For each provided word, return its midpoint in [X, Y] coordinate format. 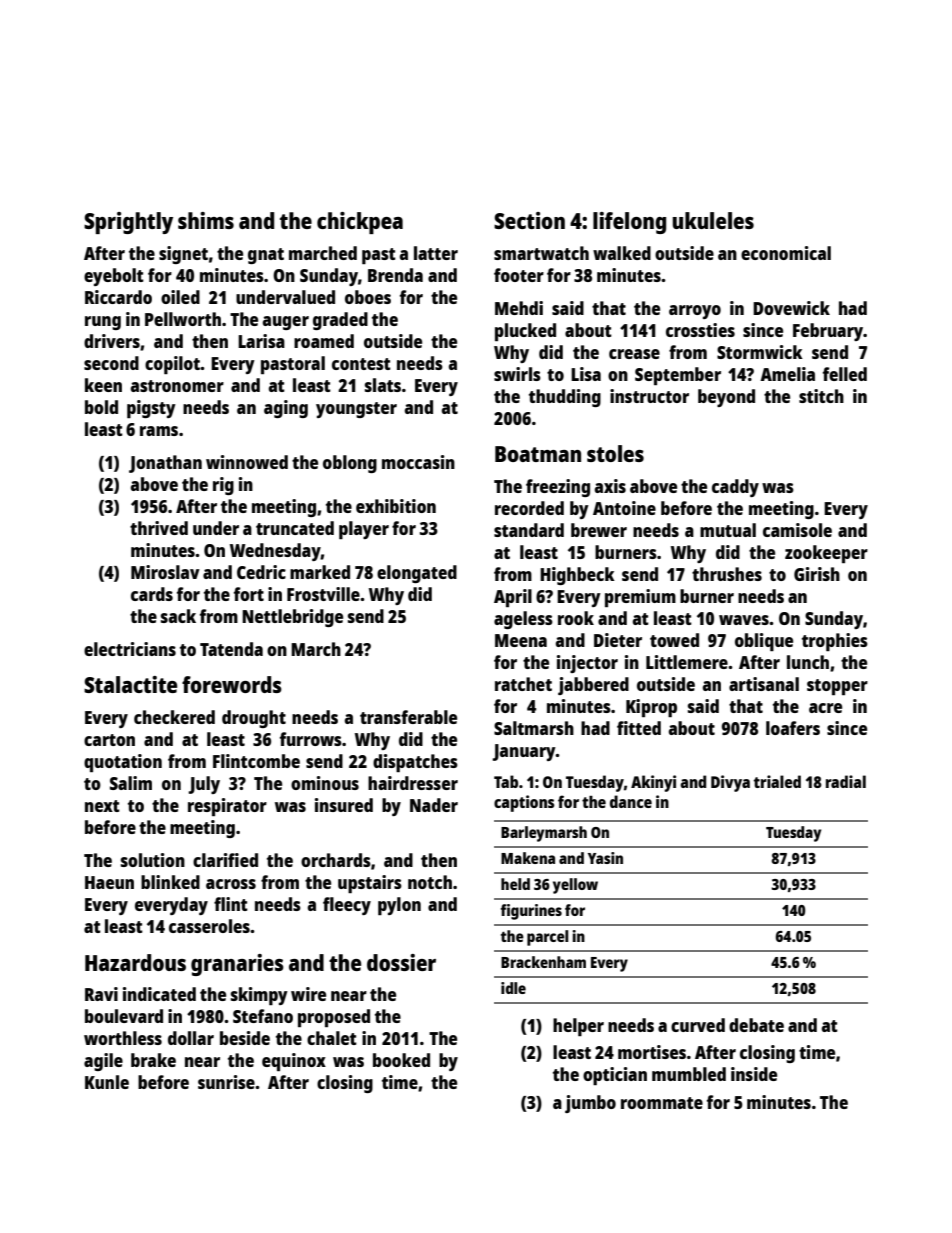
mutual [728, 530]
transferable [408, 717]
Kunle [107, 1082]
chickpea [360, 223]
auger [286, 323]
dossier [401, 962]
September [678, 376]
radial [846, 781]
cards [152, 594]
